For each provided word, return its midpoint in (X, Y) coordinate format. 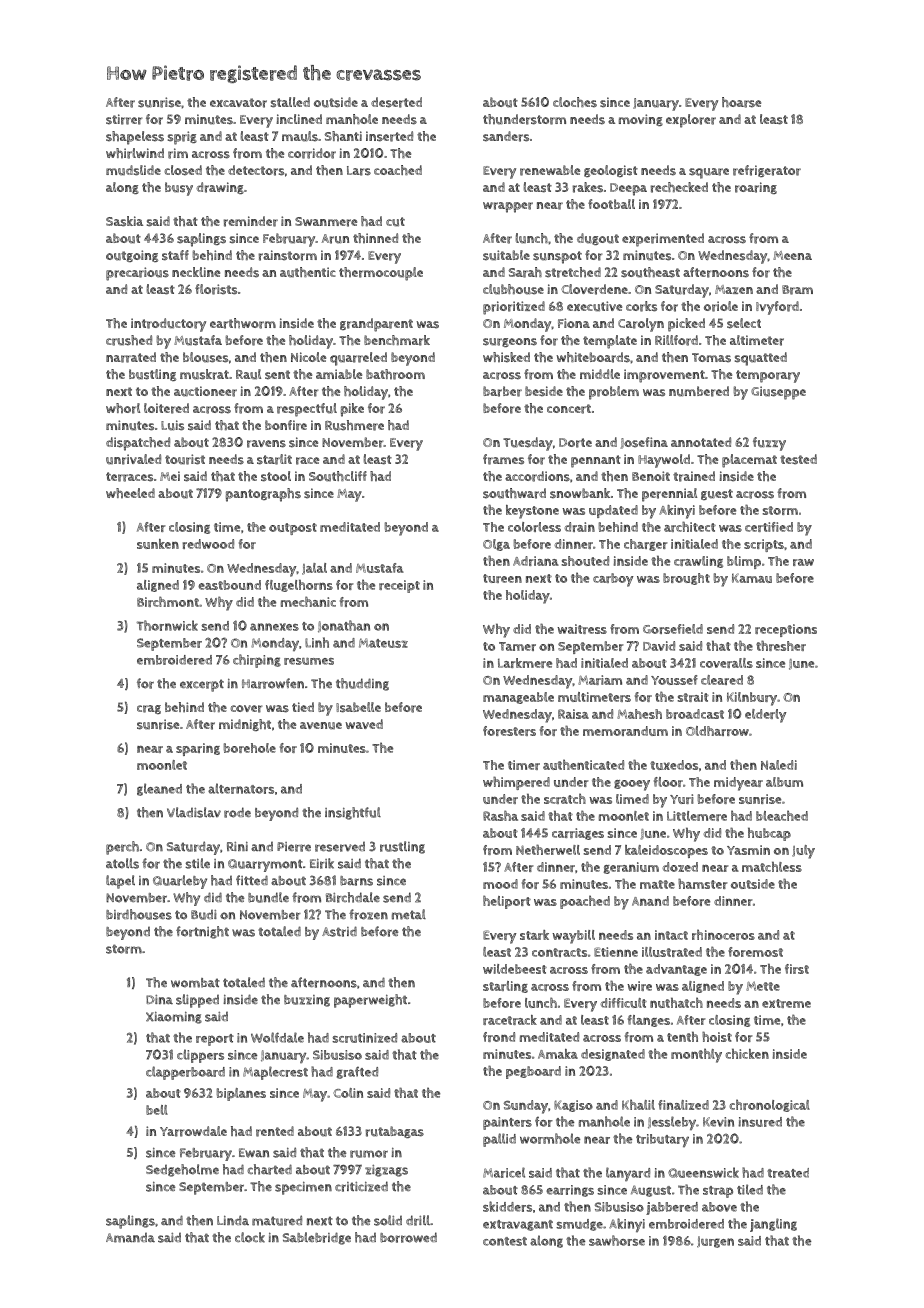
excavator (238, 103)
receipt (399, 586)
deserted (396, 102)
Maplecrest (275, 1073)
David (659, 646)
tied (303, 707)
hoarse (741, 102)
